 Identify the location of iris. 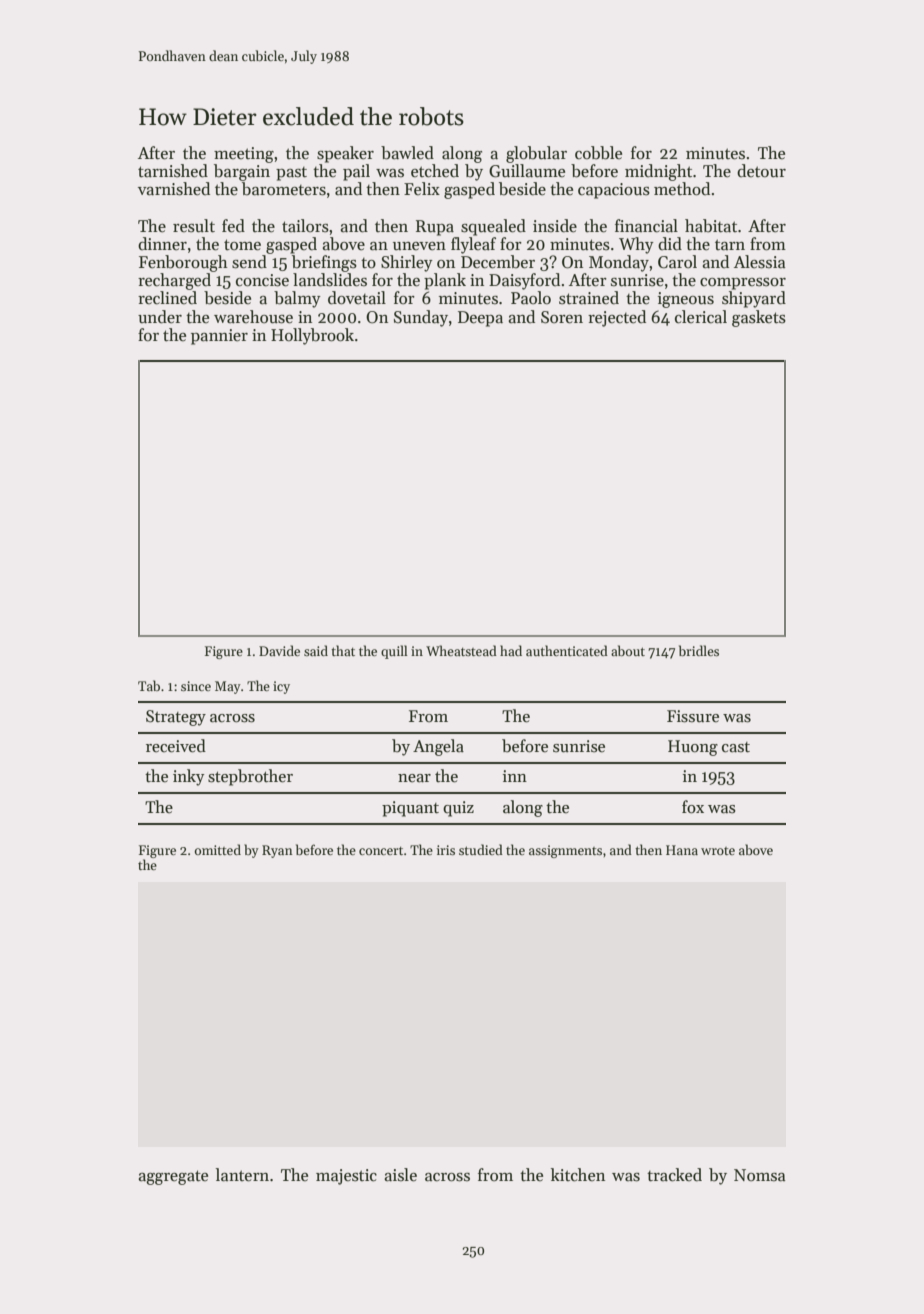
(446, 850).
